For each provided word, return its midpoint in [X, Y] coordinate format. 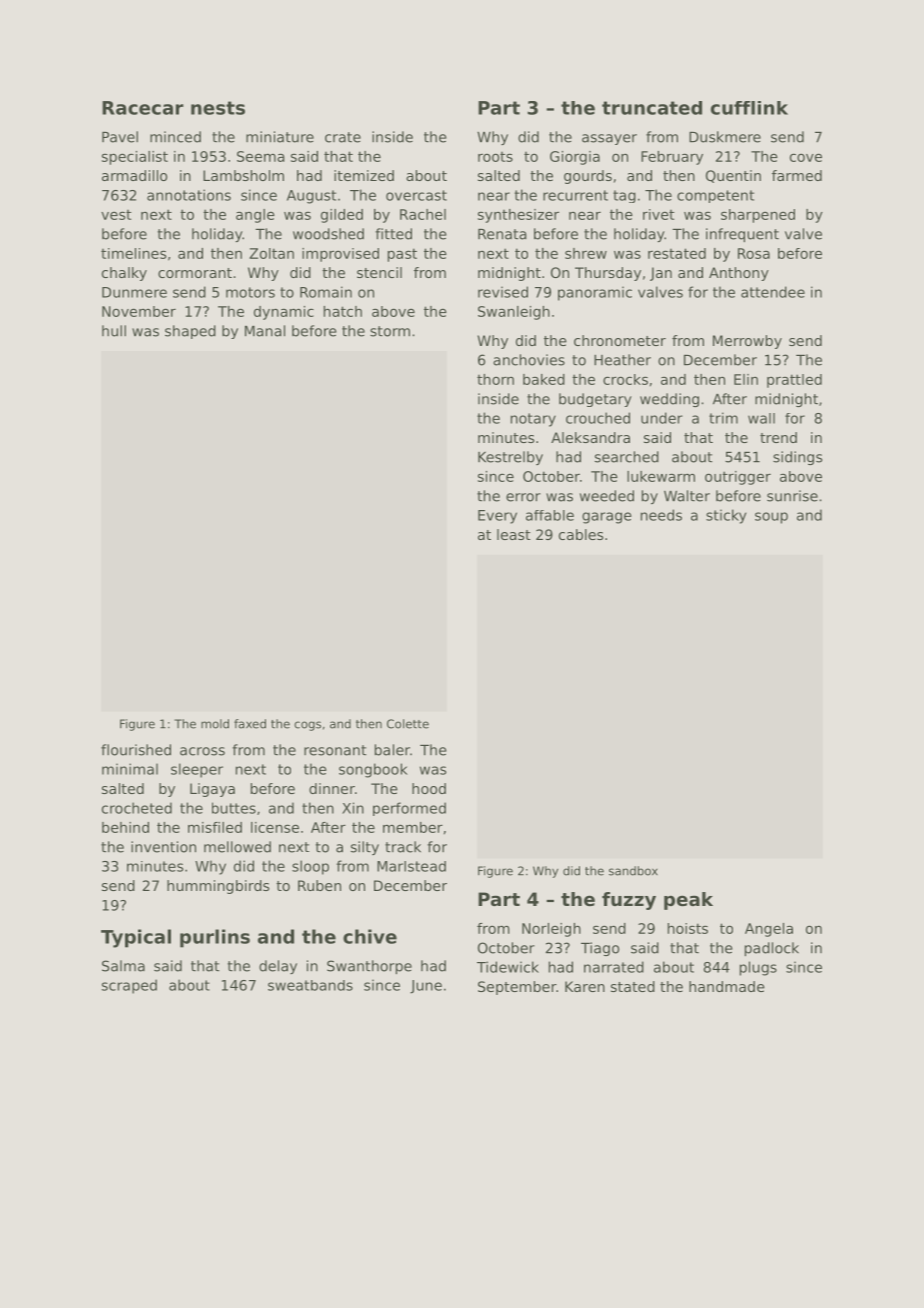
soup [771, 518]
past [402, 255]
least [514, 534]
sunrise [792, 496]
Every [497, 517]
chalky [124, 274]
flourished [136, 750]
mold [215, 724]
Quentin [733, 176]
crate [343, 137]
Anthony [739, 274]
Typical [136, 938]
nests [218, 108]
